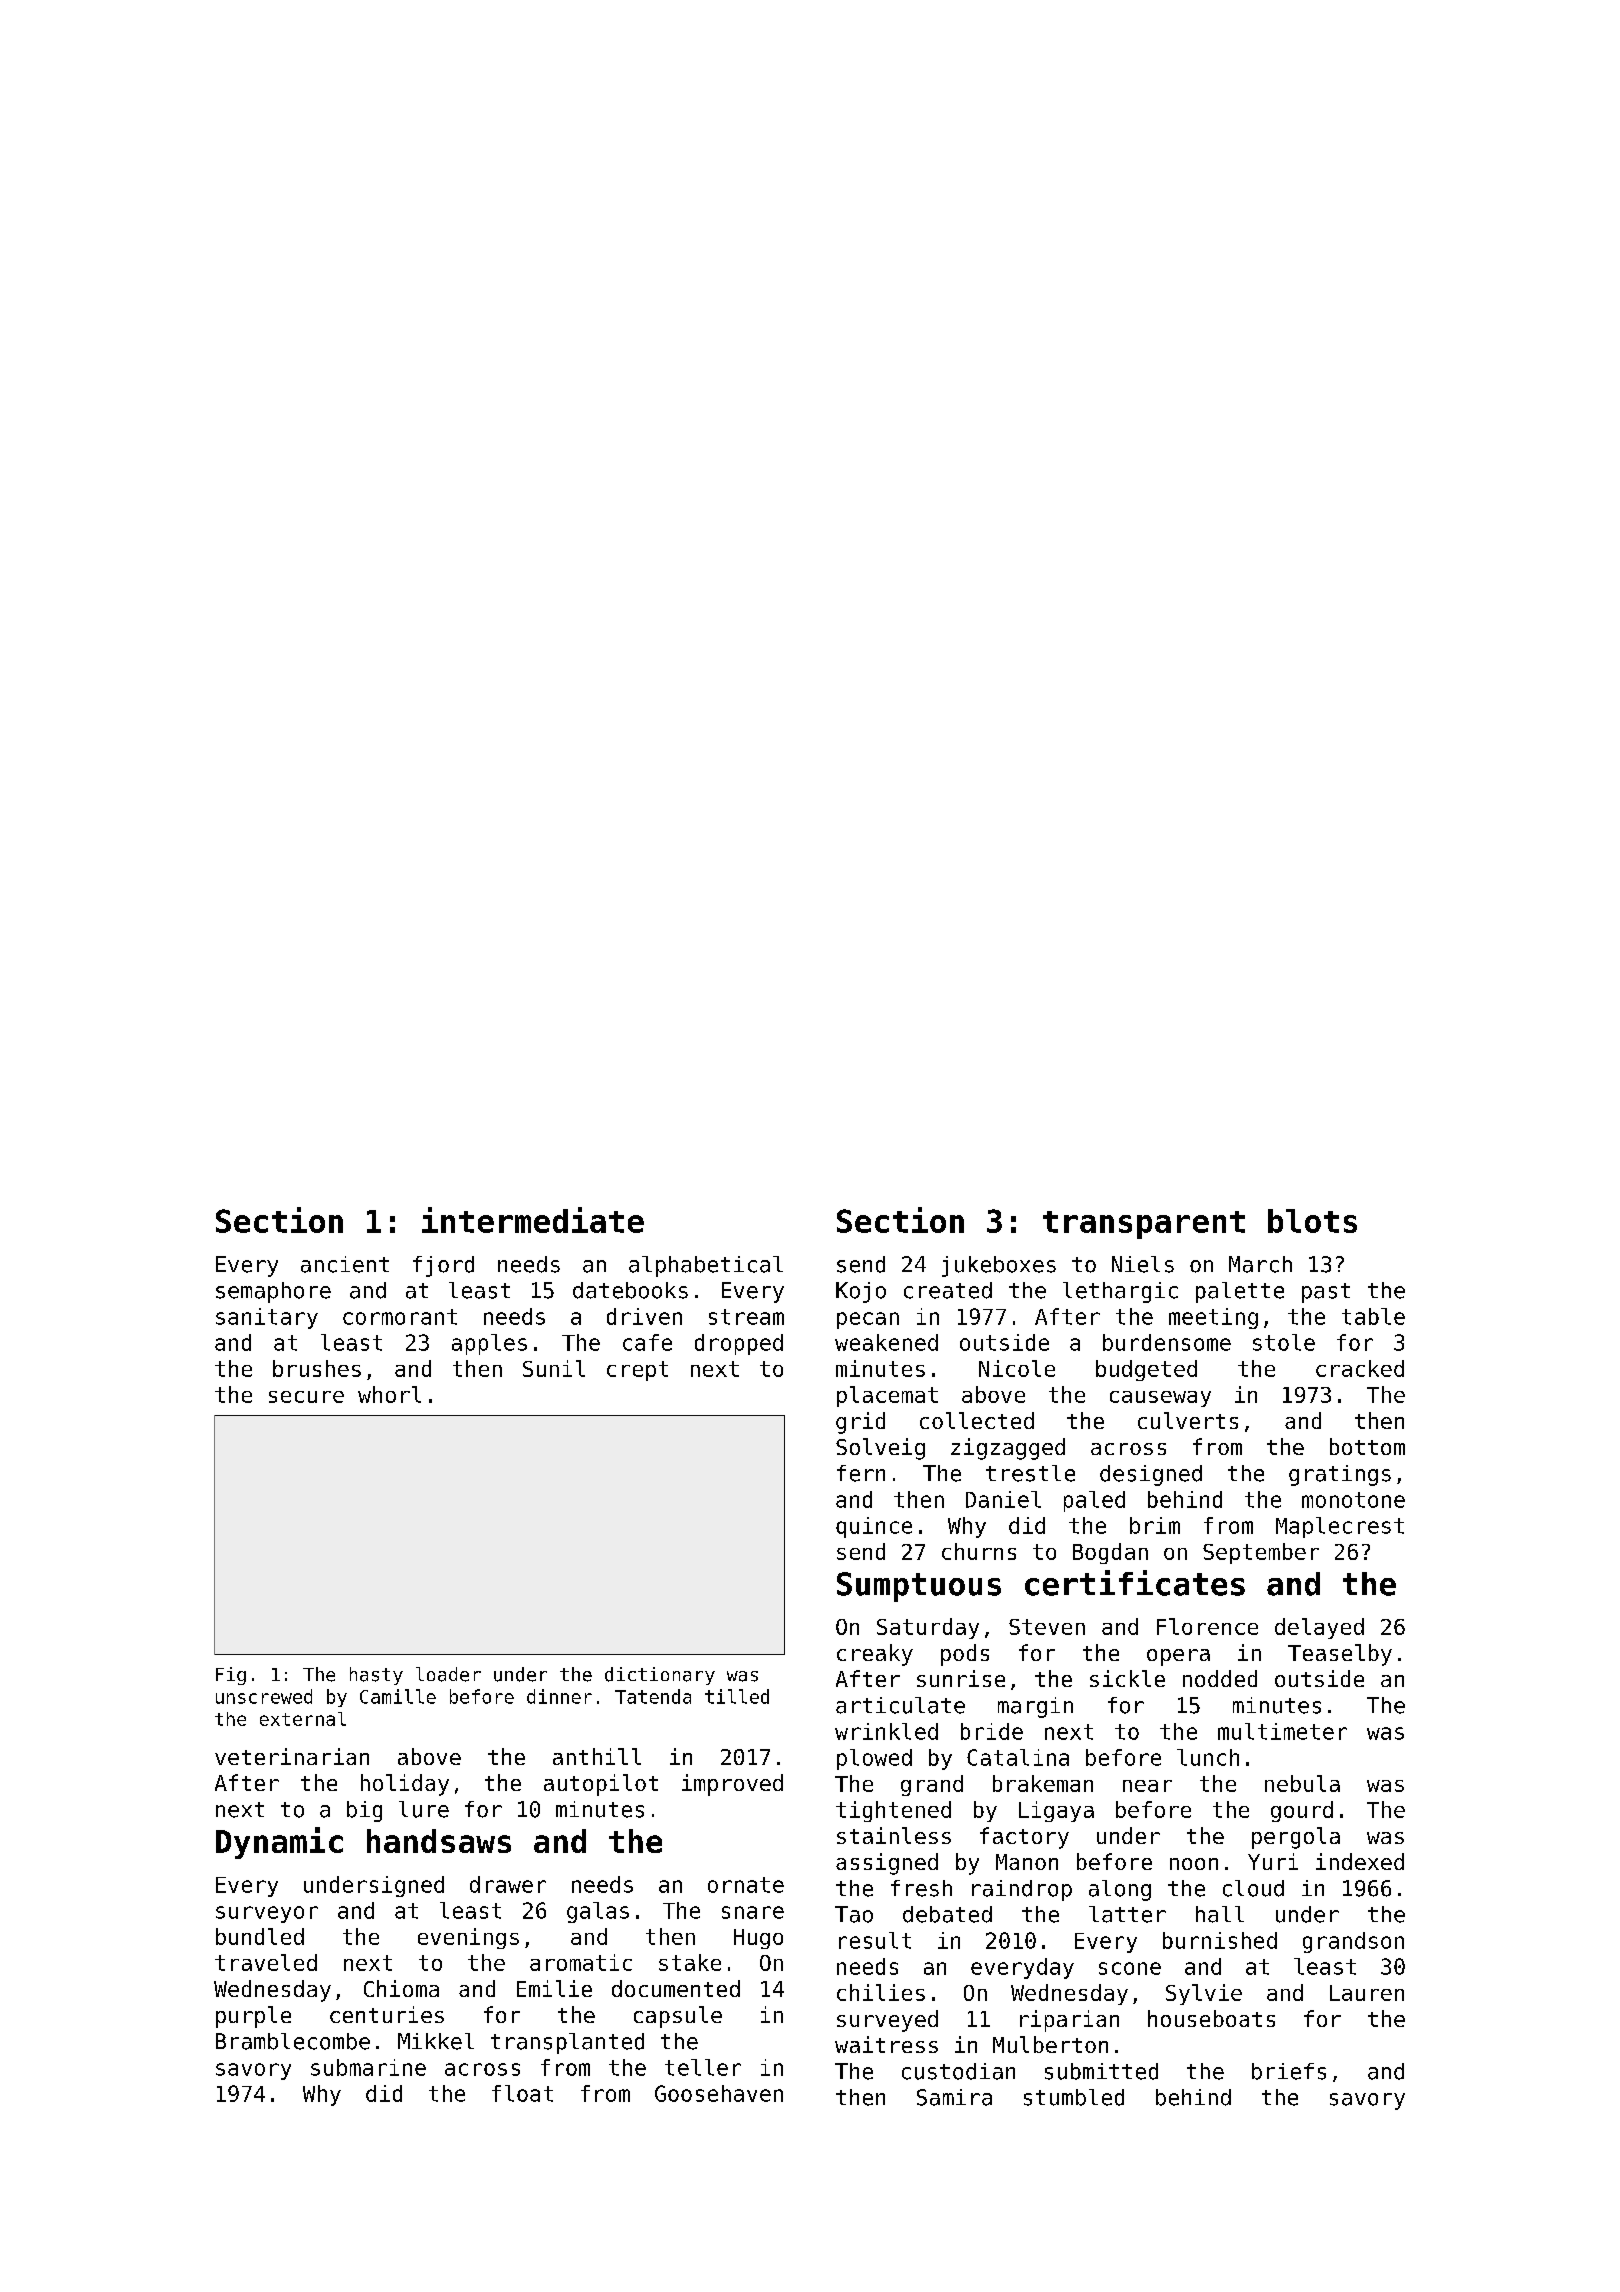 The image size is (1620, 2292). What do you see at coordinates (874, 1759) in the screenshot?
I see `plowed` at bounding box center [874, 1759].
